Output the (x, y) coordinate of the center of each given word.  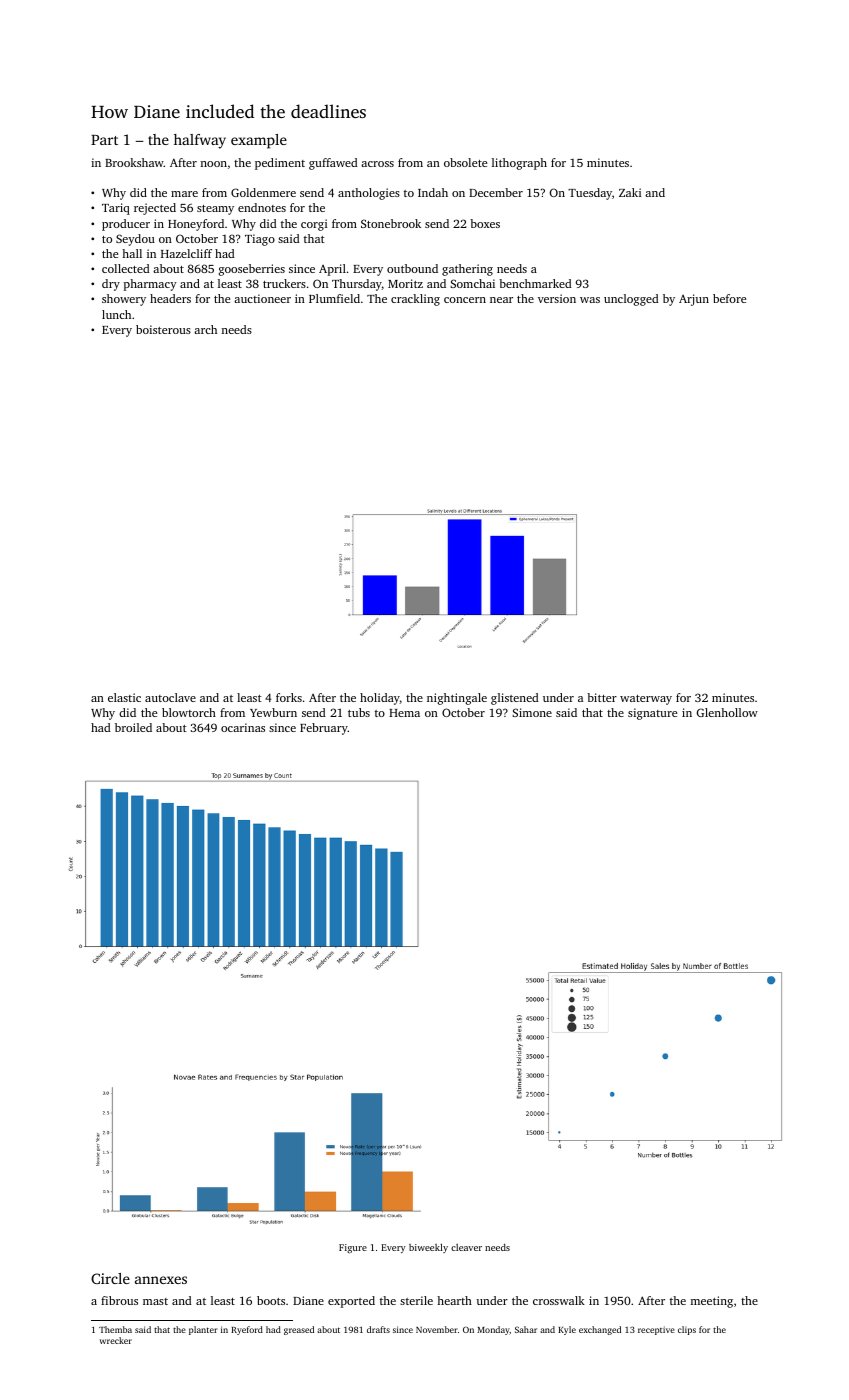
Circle (110, 1278)
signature (652, 714)
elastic (124, 697)
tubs (359, 712)
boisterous (163, 329)
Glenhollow (727, 712)
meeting (712, 1302)
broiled (133, 727)
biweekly (428, 1248)
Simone (532, 712)
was (590, 300)
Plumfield (334, 298)
